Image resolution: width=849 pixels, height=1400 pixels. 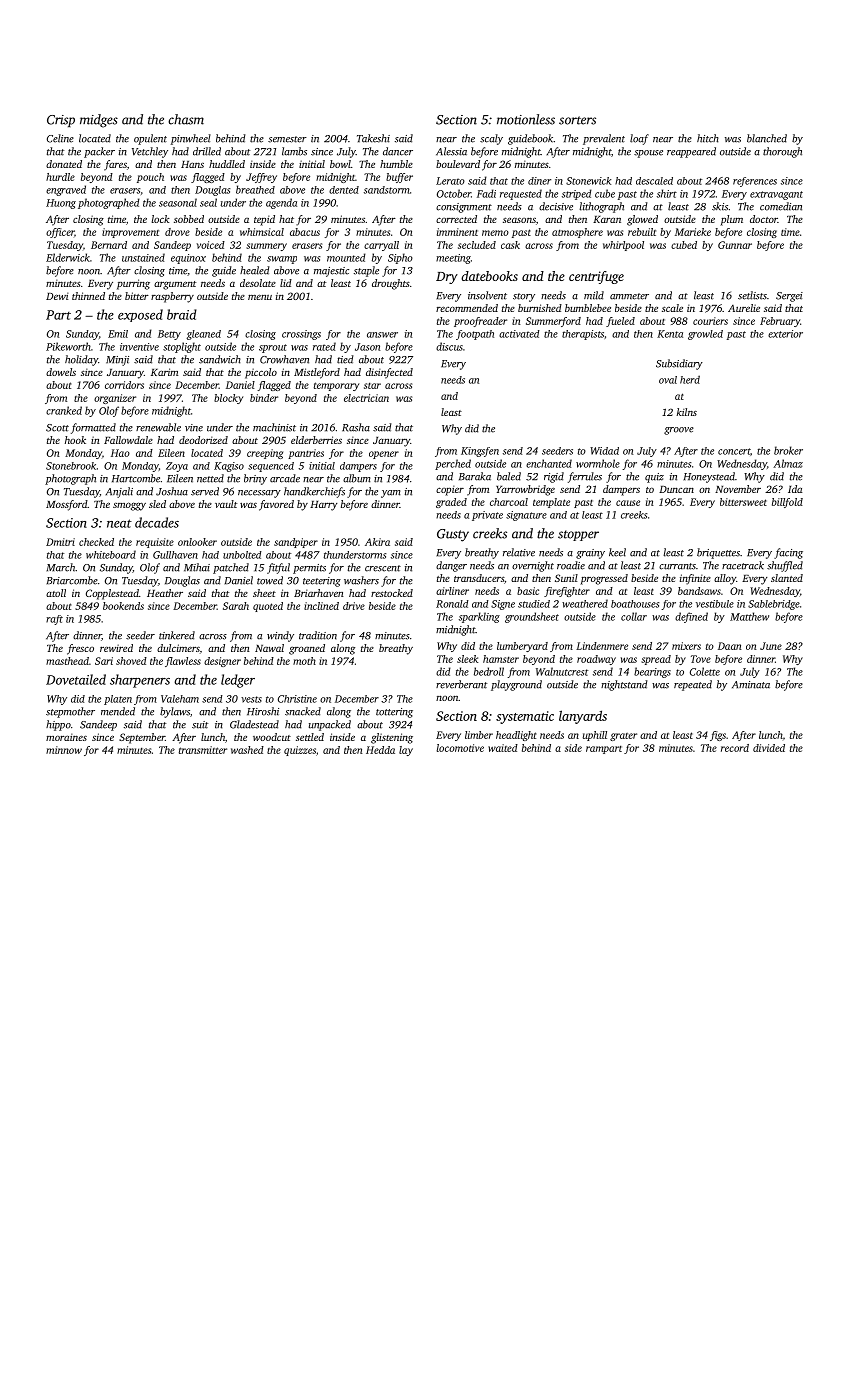 I want to click on hitch, so click(x=708, y=138).
